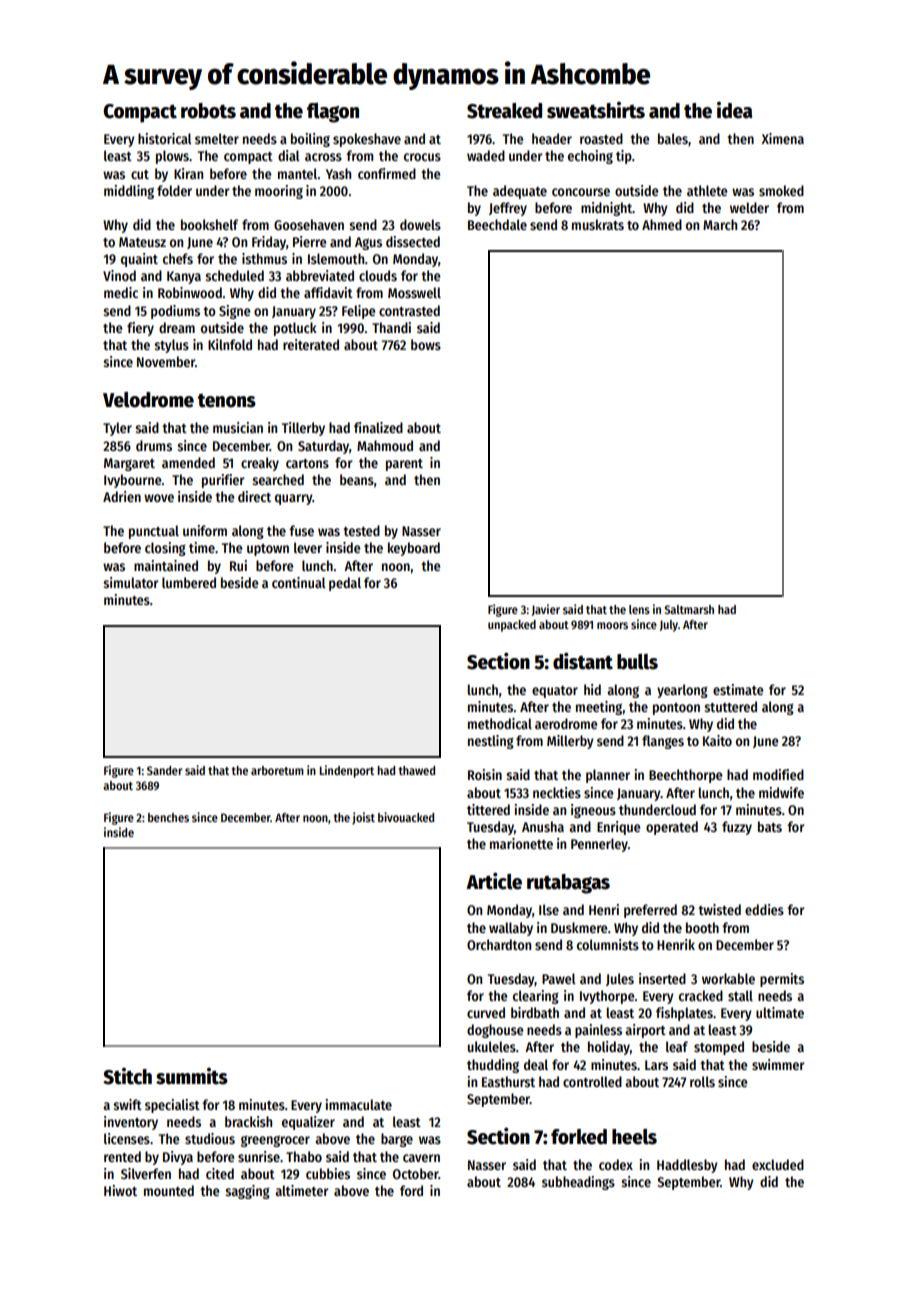 The height and width of the image is (1316, 908). I want to click on ford, so click(411, 1190).
